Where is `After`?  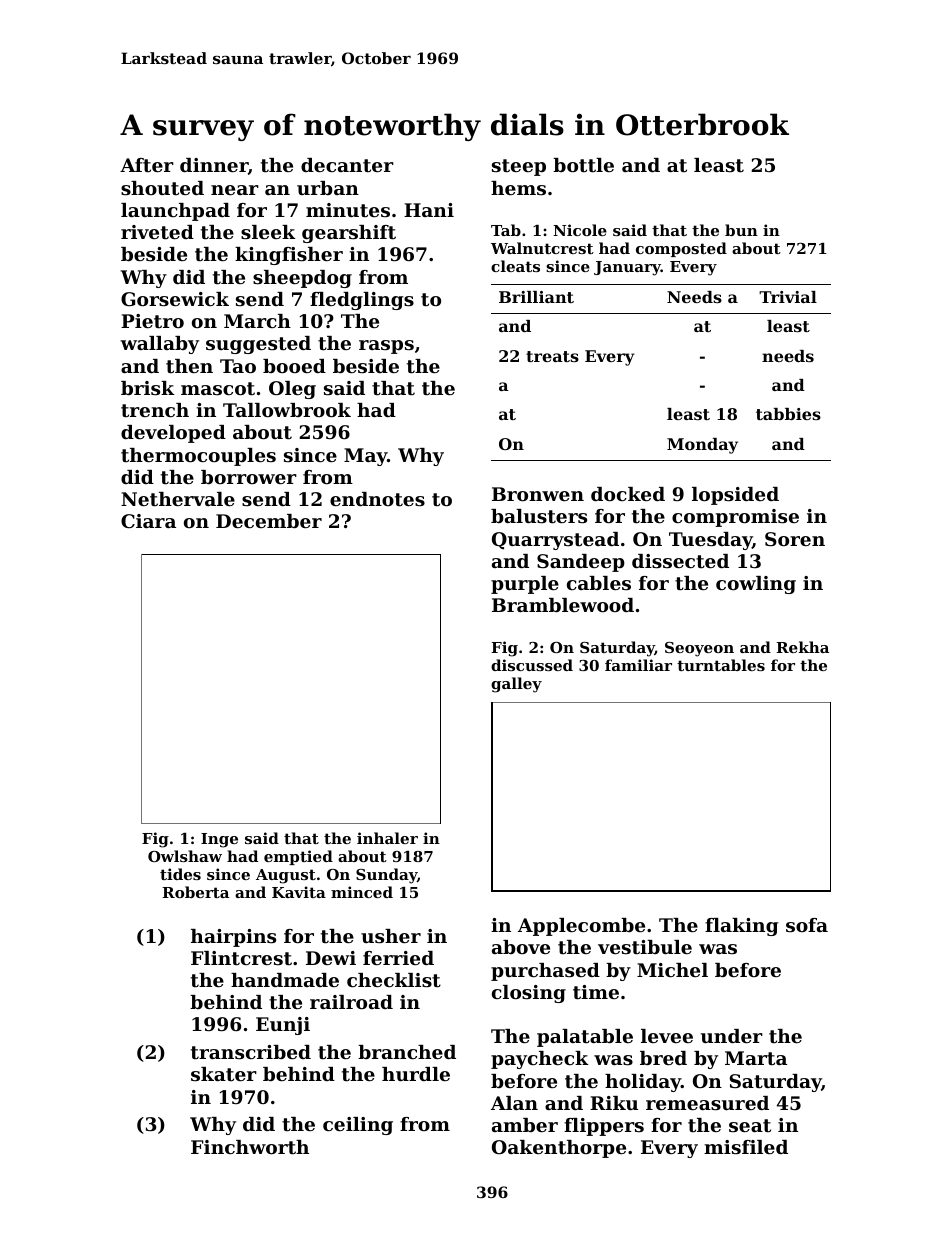
After is located at coordinates (147, 165).
